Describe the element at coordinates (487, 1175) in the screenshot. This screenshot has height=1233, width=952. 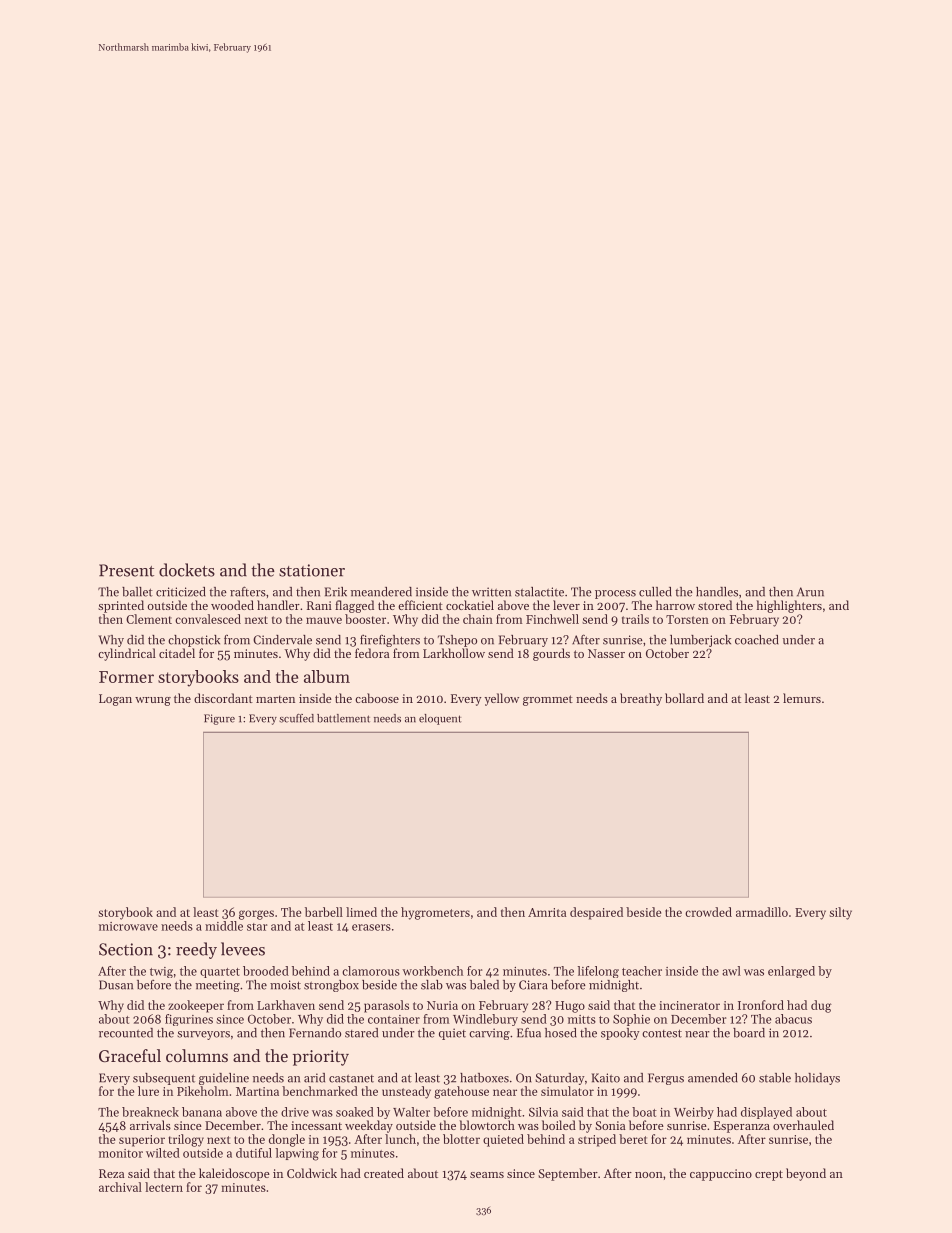
I see `seams` at that location.
